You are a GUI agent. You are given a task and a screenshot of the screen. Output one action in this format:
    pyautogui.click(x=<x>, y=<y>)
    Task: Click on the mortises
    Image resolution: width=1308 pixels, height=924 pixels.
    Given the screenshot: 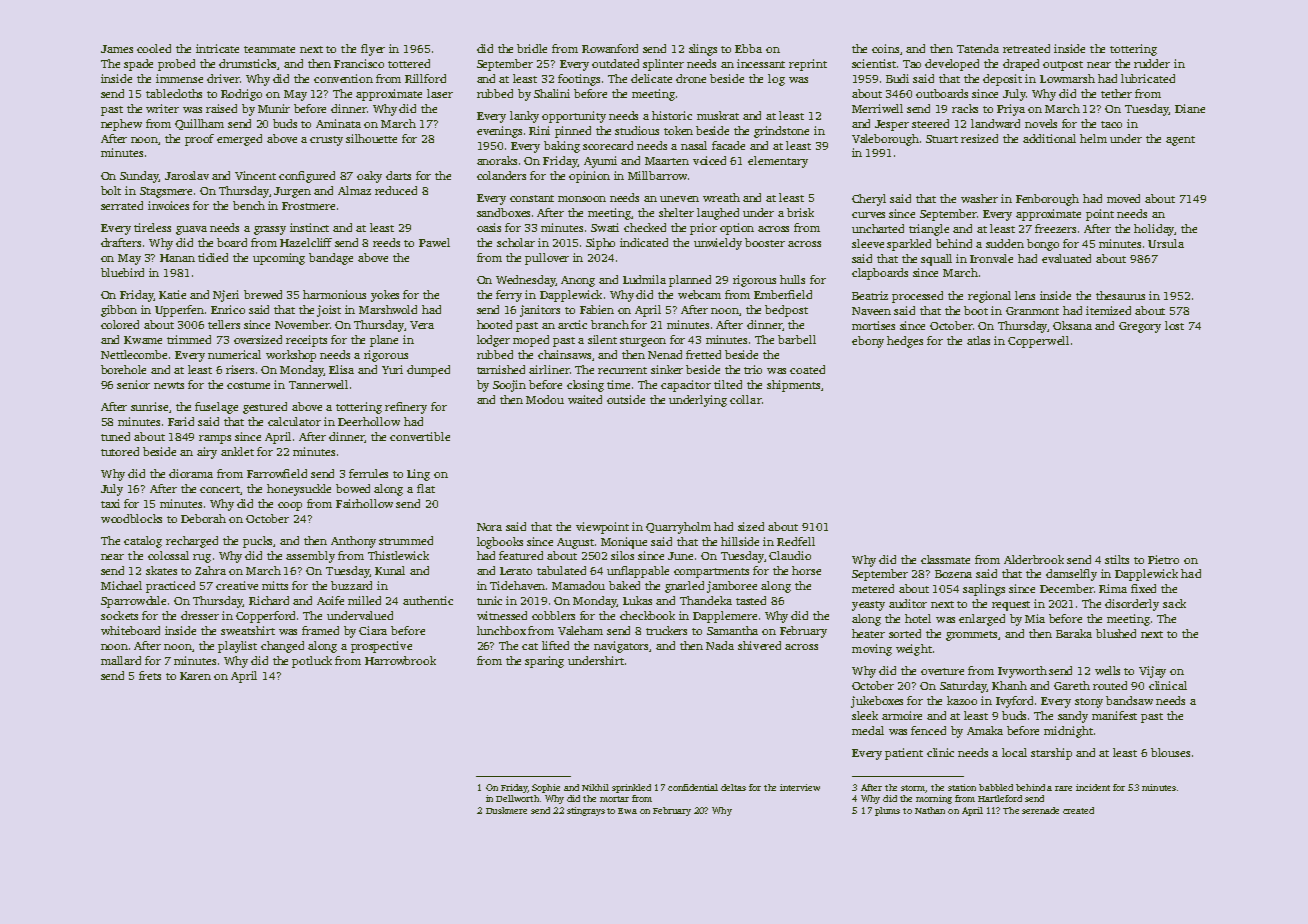 What is the action you would take?
    pyautogui.click(x=873, y=325)
